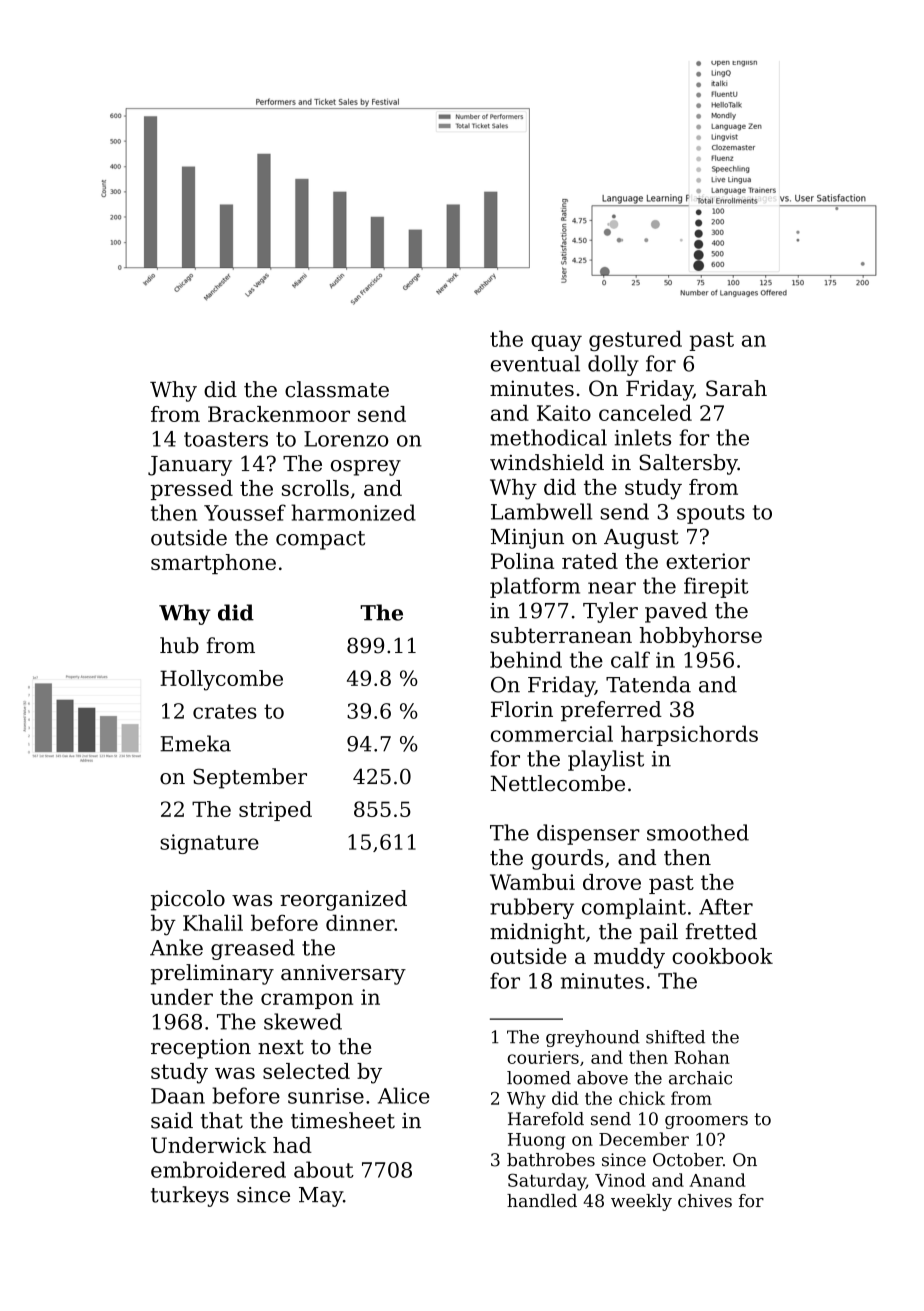 This image has height=1311, width=924. What do you see at coordinates (701, 637) in the image?
I see `hobbyhorse` at bounding box center [701, 637].
